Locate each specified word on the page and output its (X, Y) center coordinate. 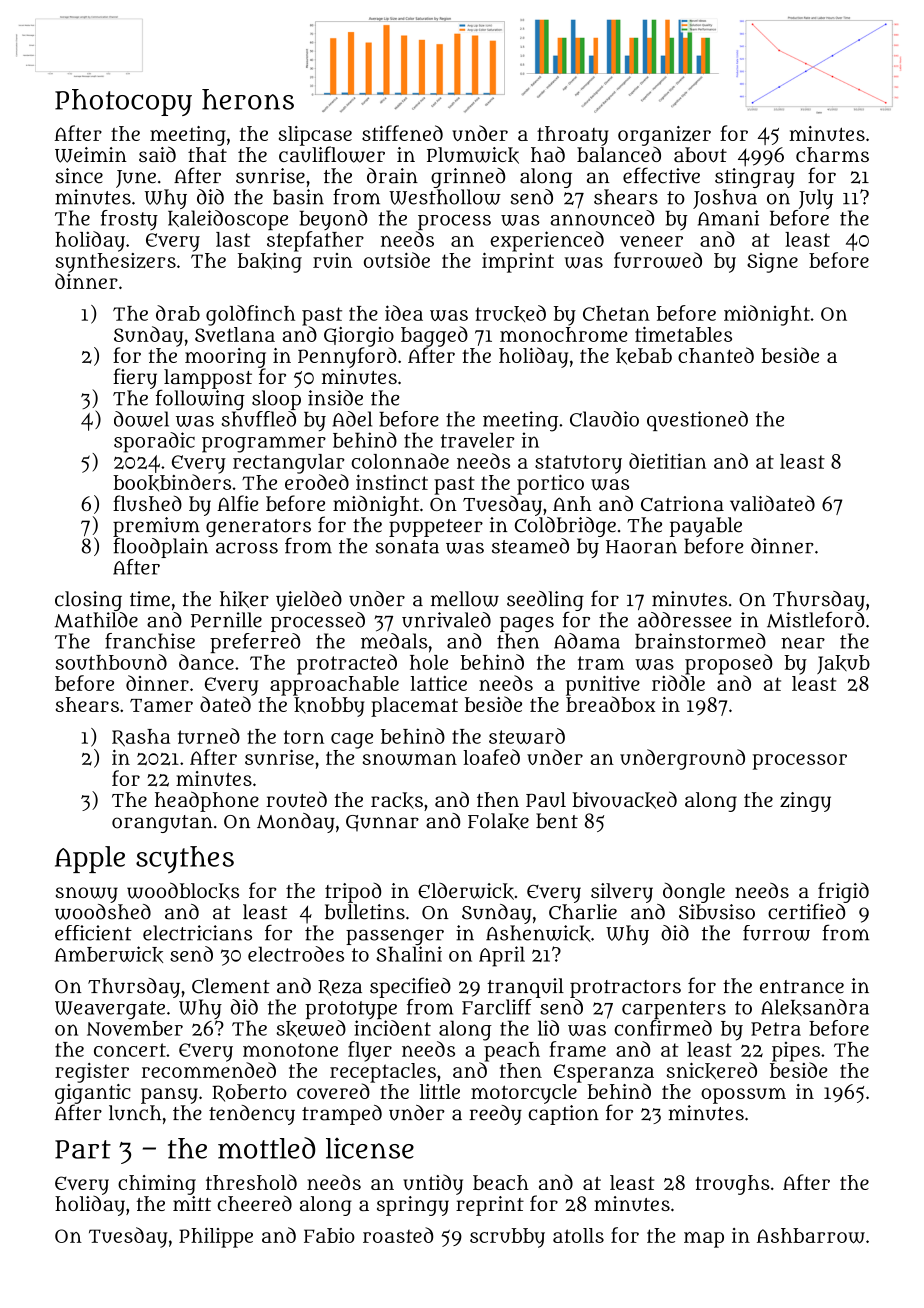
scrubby (507, 1238)
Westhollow (445, 197)
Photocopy (123, 102)
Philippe (216, 1238)
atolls (578, 1235)
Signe (772, 263)
